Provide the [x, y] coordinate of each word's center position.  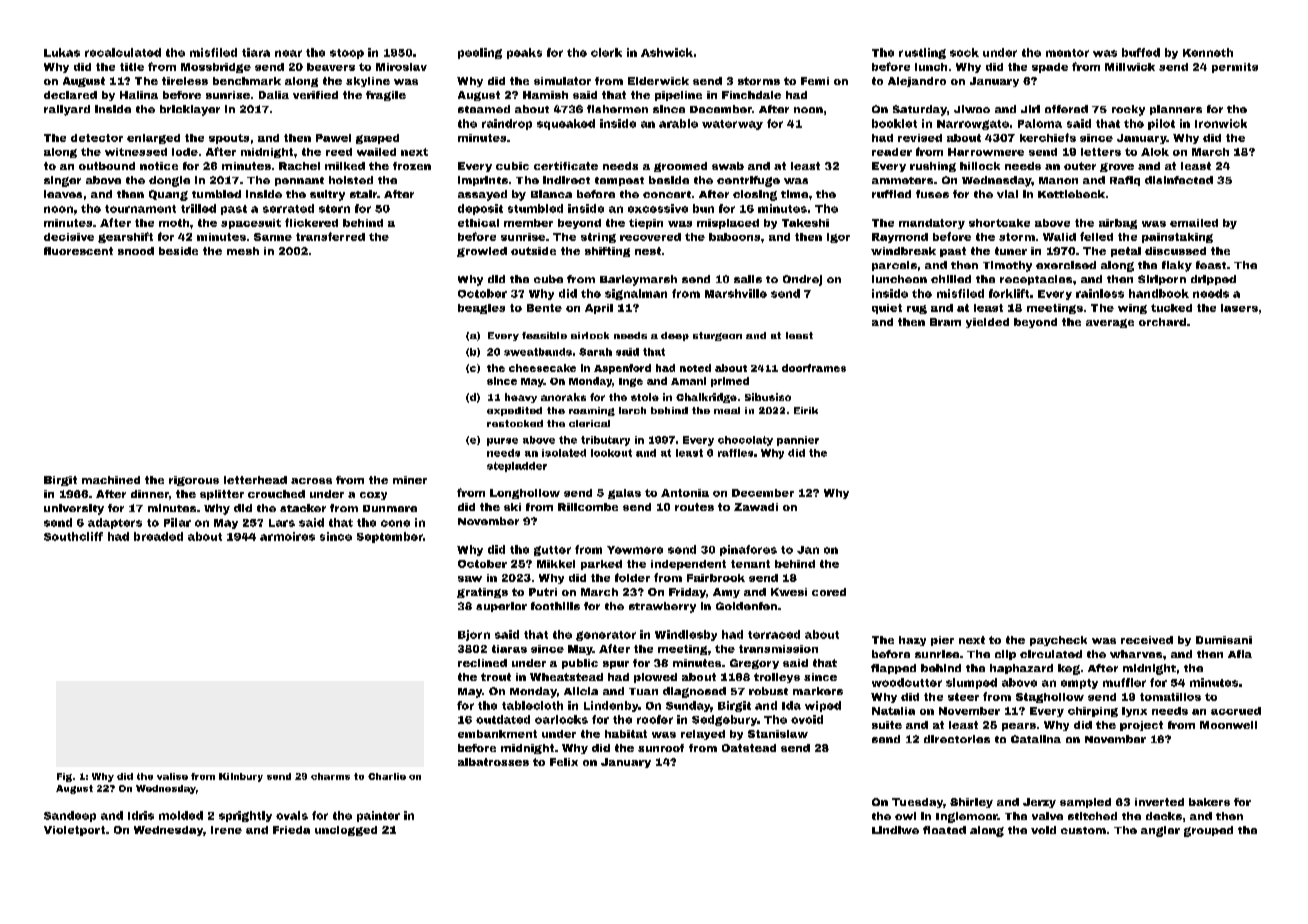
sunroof [661, 748]
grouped [1208, 831]
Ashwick [667, 52]
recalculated [123, 52]
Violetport [74, 831]
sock [964, 52]
